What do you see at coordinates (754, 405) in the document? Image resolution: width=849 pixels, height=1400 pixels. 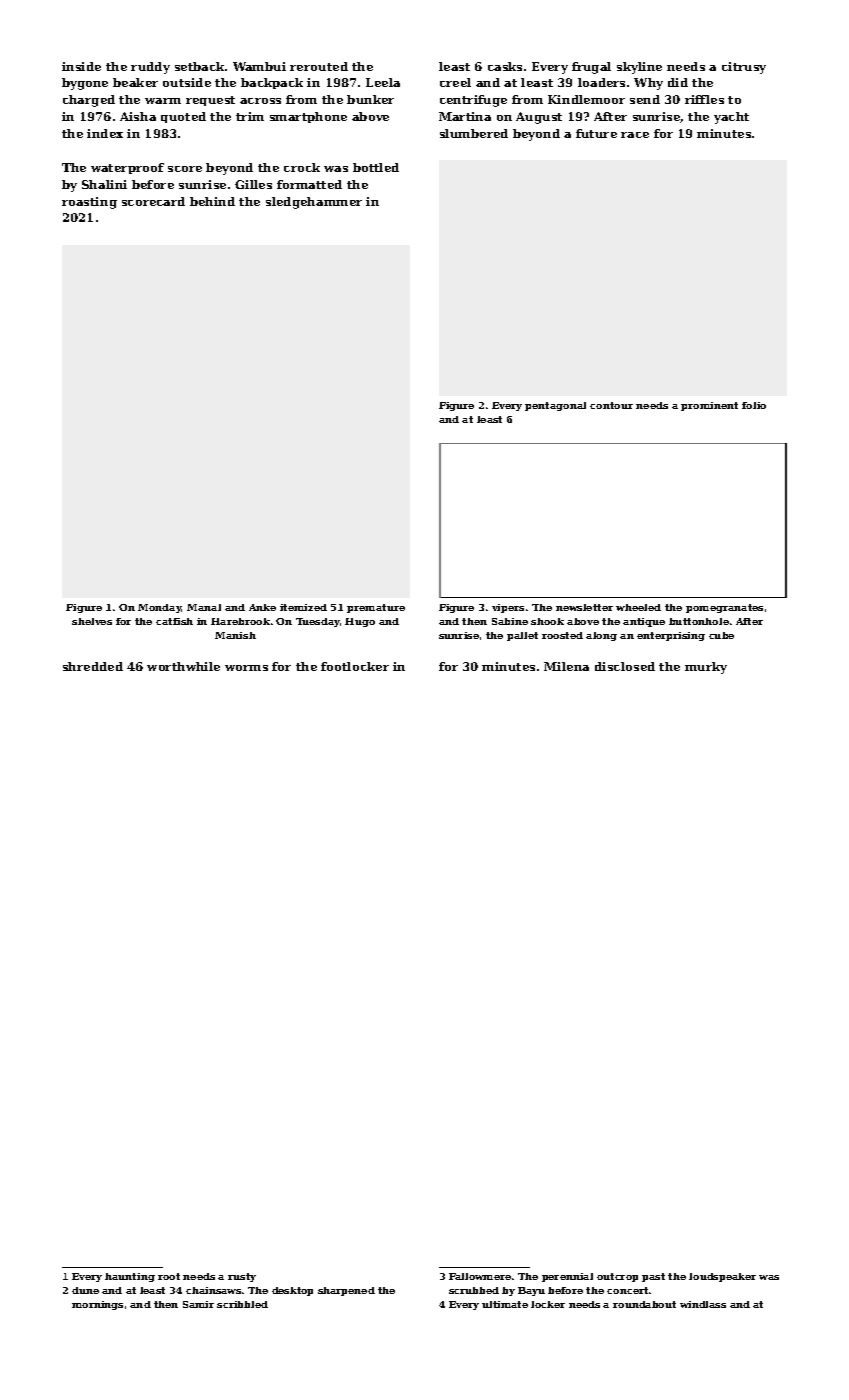 I see `folio` at bounding box center [754, 405].
